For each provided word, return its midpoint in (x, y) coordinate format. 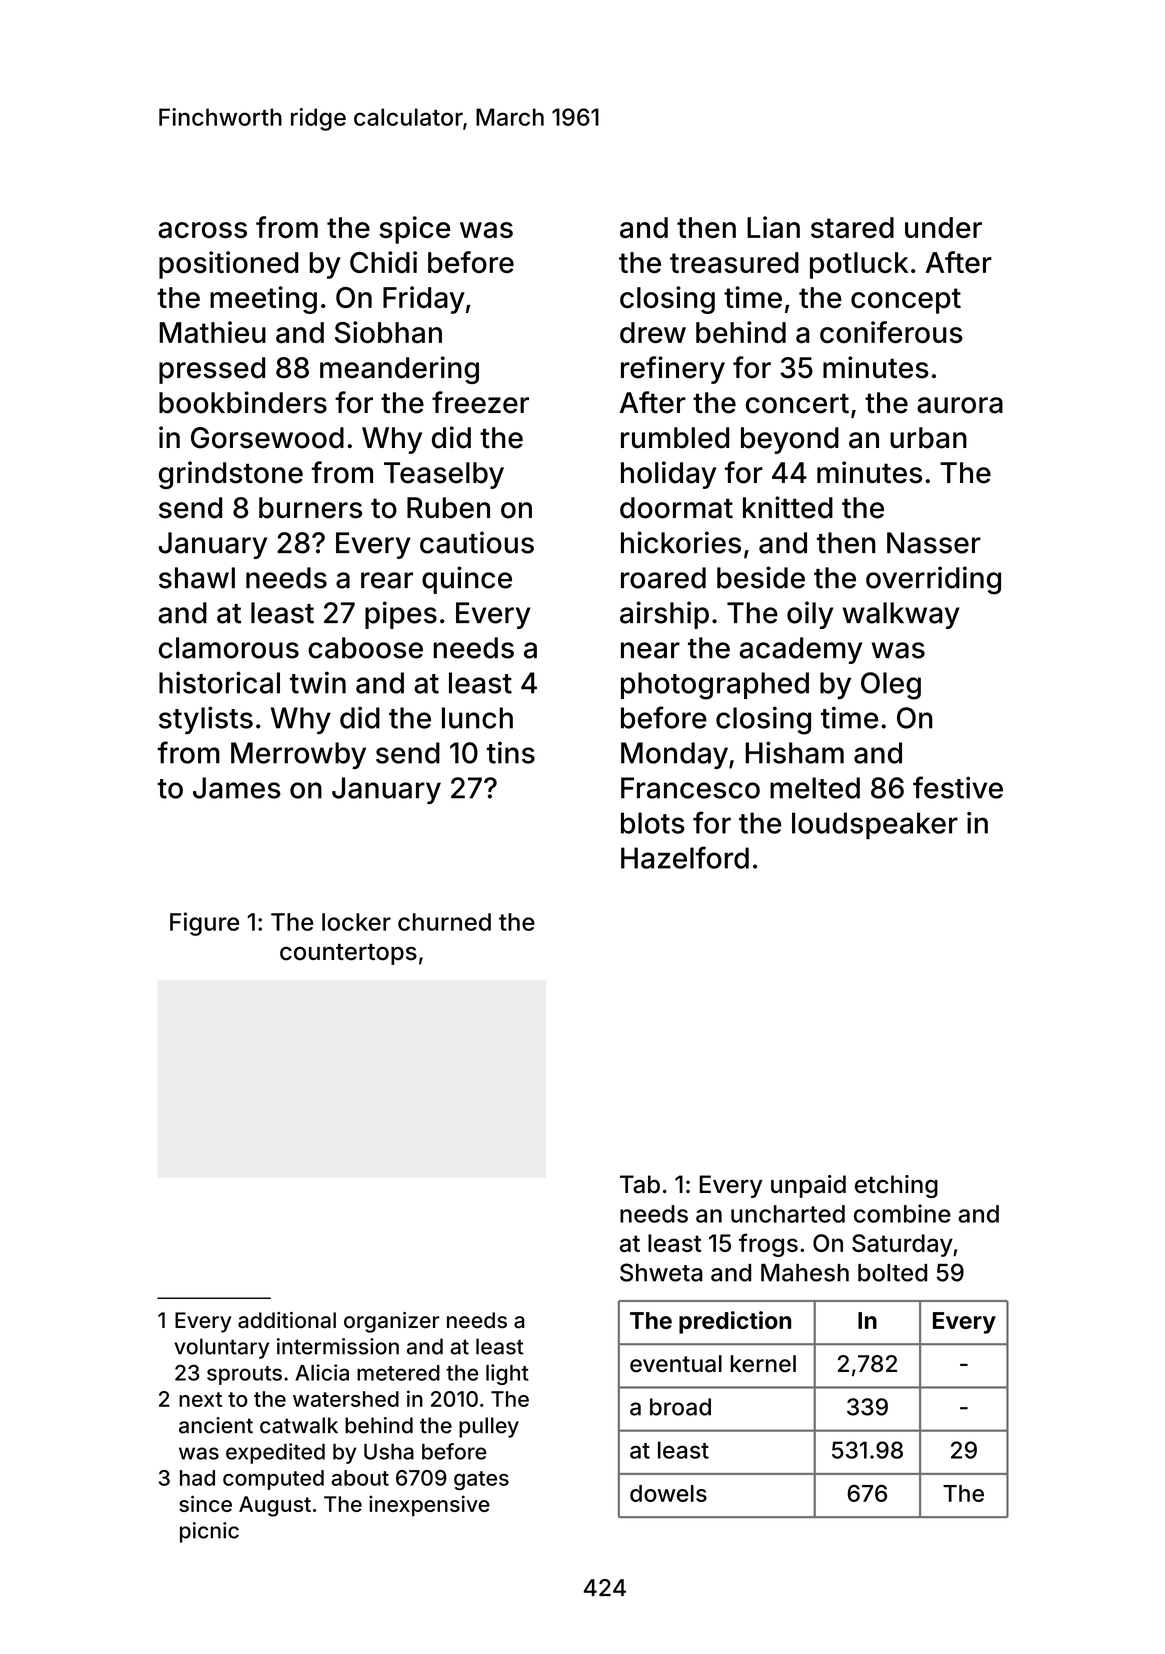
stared (852, 227)
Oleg (891, 686)
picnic (209, 1532)
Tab (640, 1184)
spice (414, 230)
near (650, 650)
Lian (773, 227)
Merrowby (298, 755)
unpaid (808, 1186)
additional (287, 1320)
